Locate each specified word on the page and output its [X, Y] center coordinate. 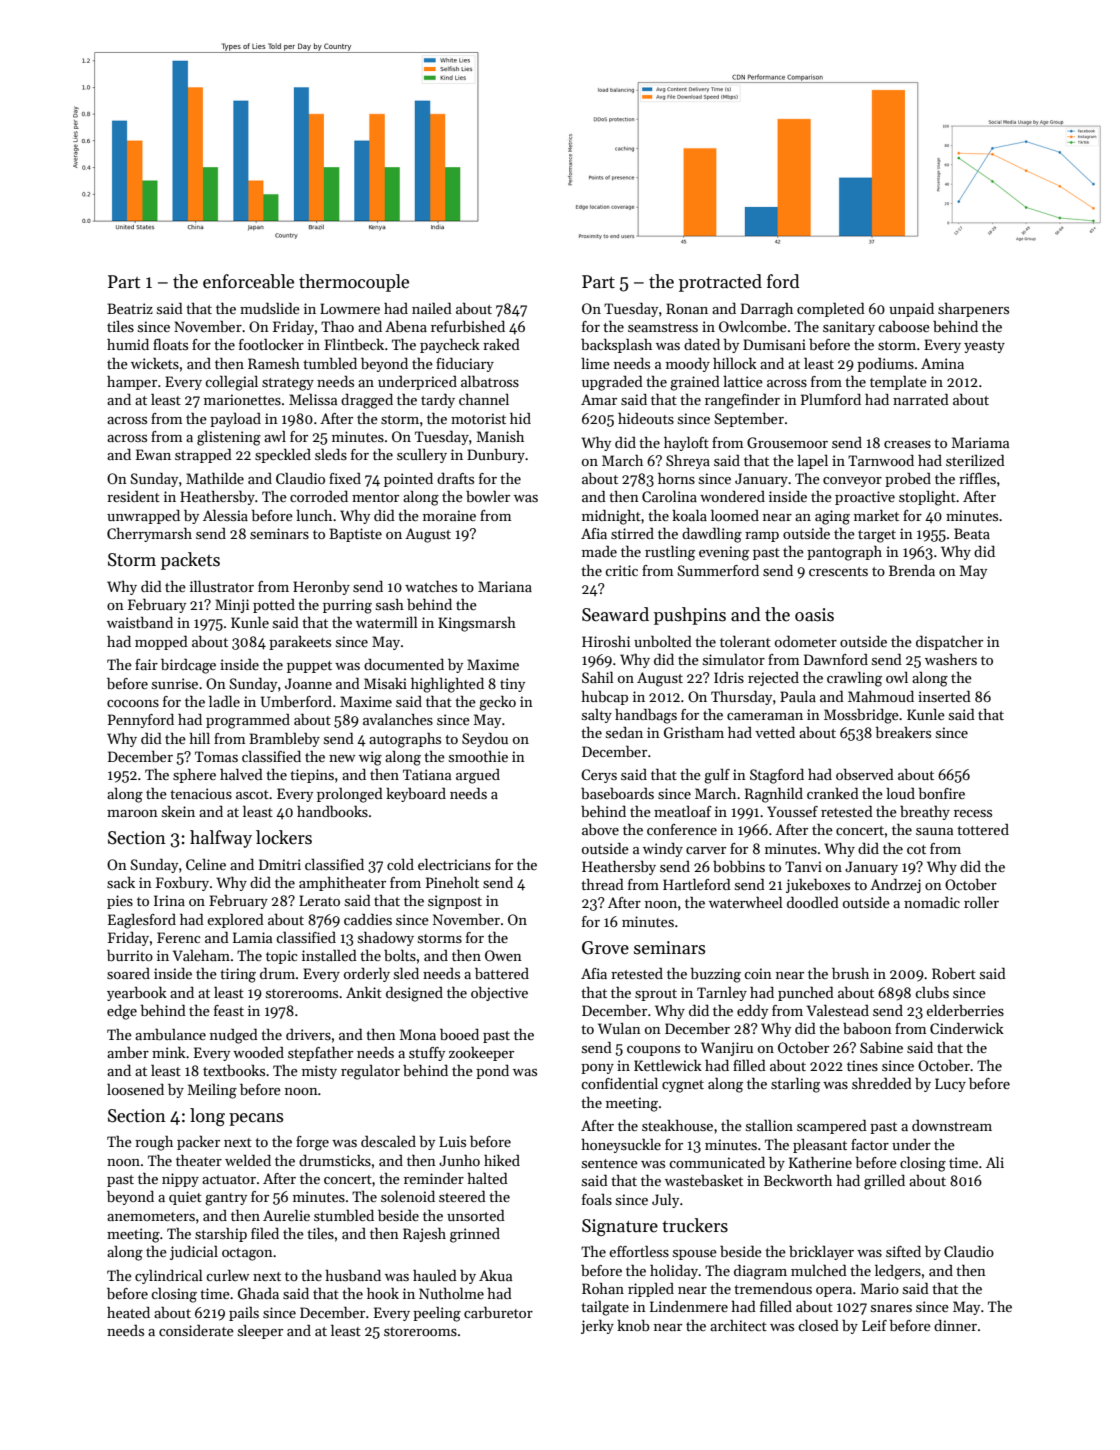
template [898, 383]
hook [383, 1293]
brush [850, 973]
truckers [695, 1225]
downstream [952, 1125]
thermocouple [354, 283]
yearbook [137, 994]
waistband [140, 622]
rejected [773, 679]
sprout [656, 995]
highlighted [447, 685]
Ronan [687, 308]
